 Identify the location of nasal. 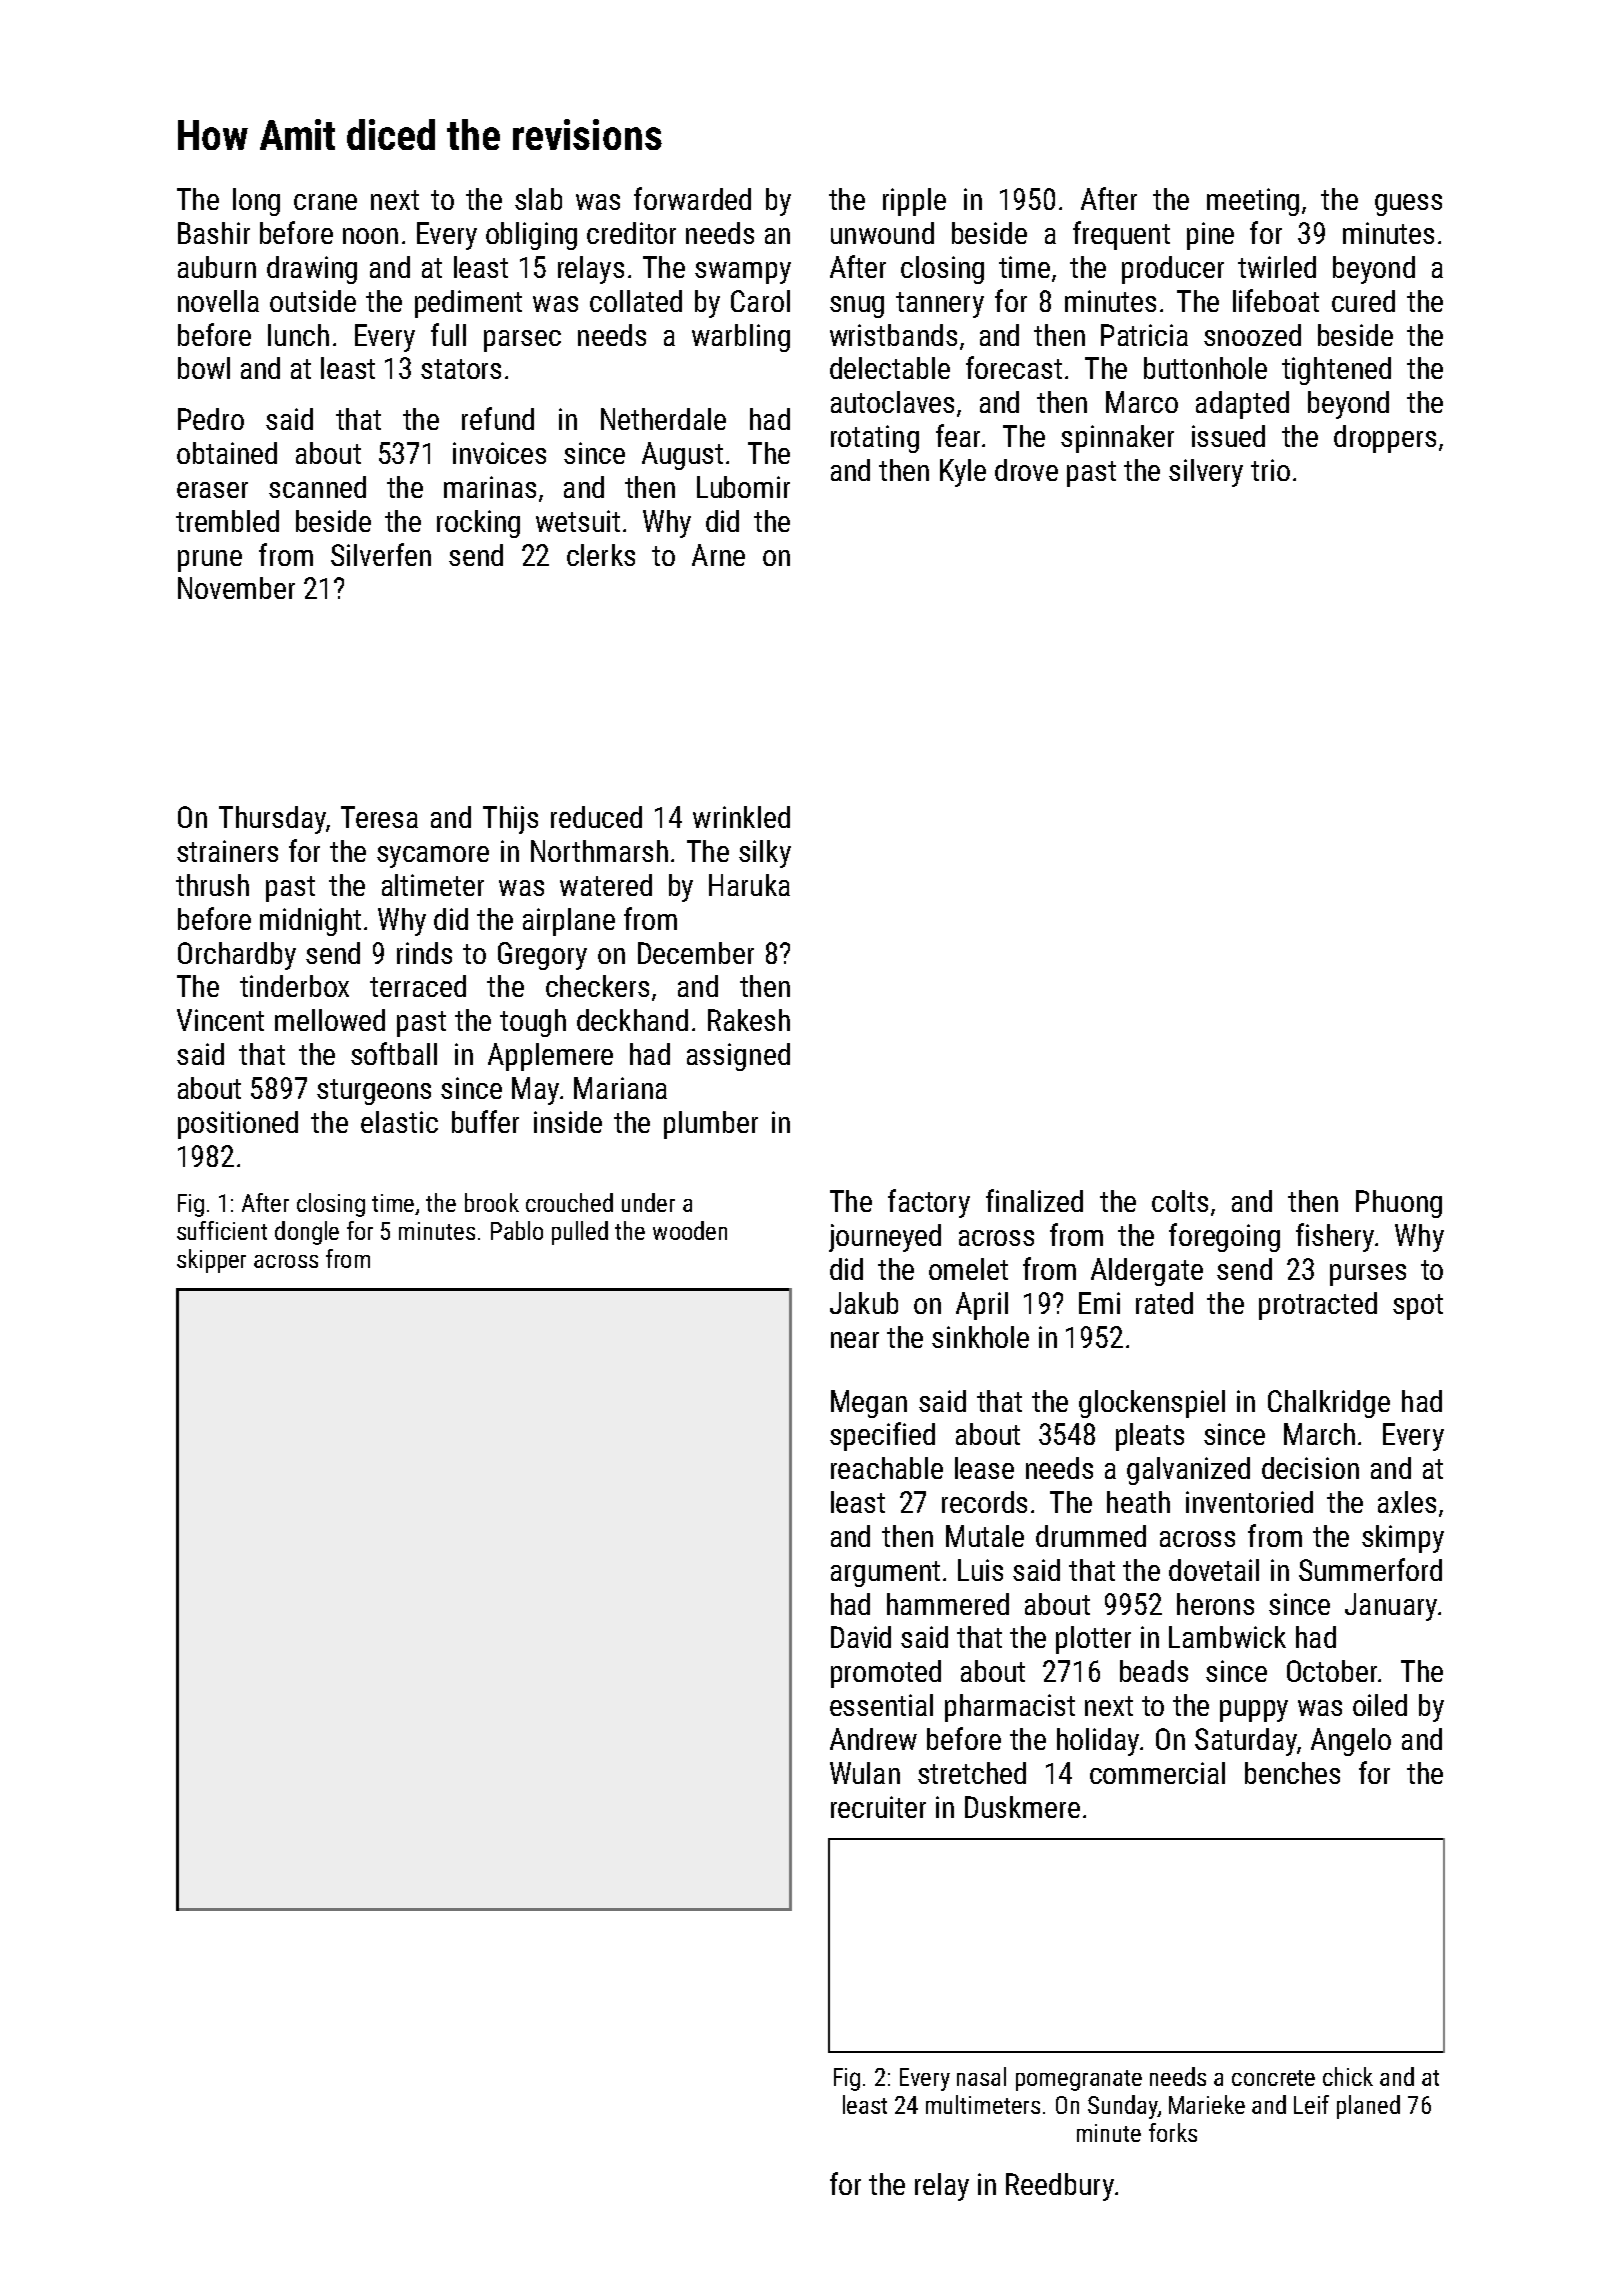
(981, 2076).
